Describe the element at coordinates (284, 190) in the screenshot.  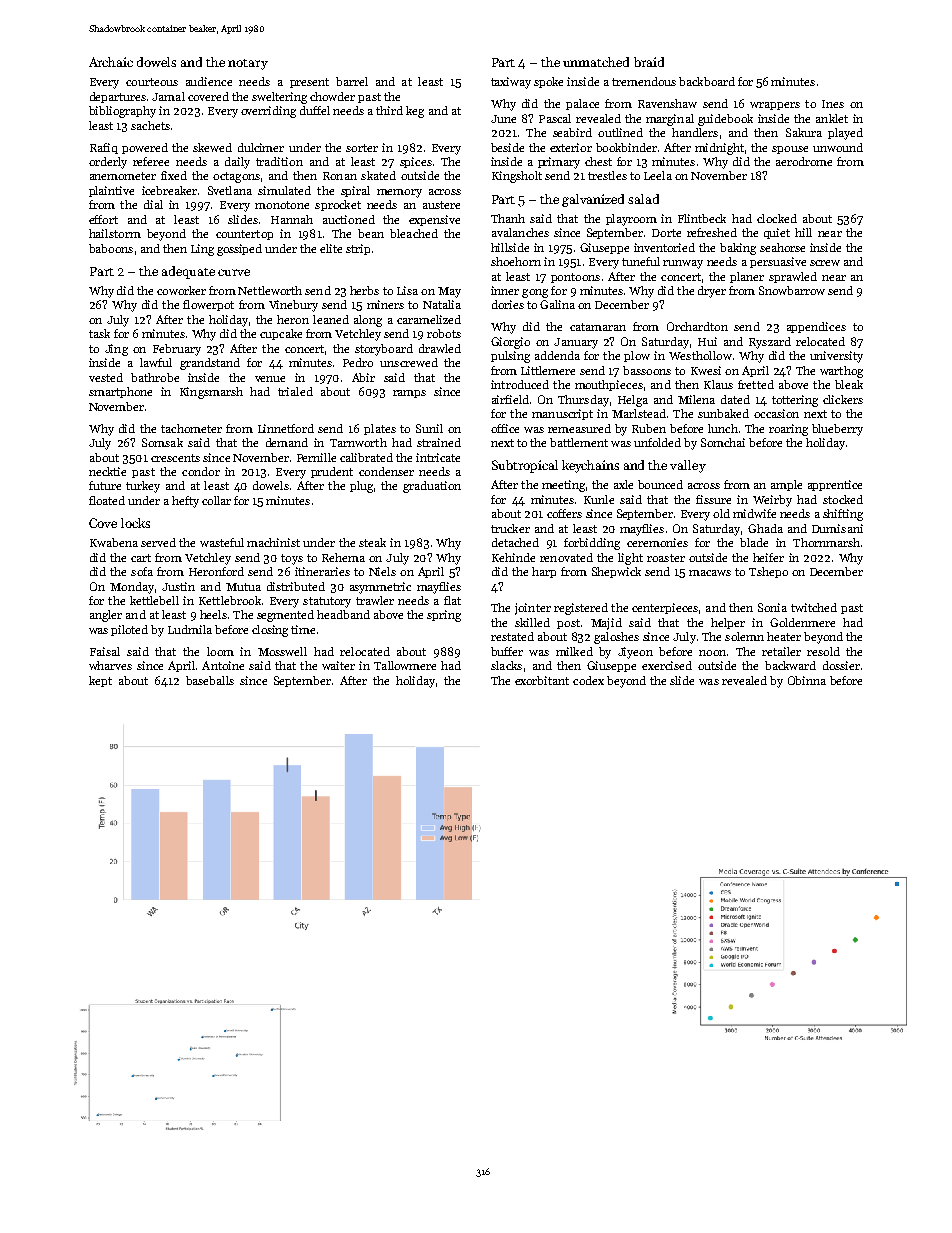
I see `simulated` at that location.
